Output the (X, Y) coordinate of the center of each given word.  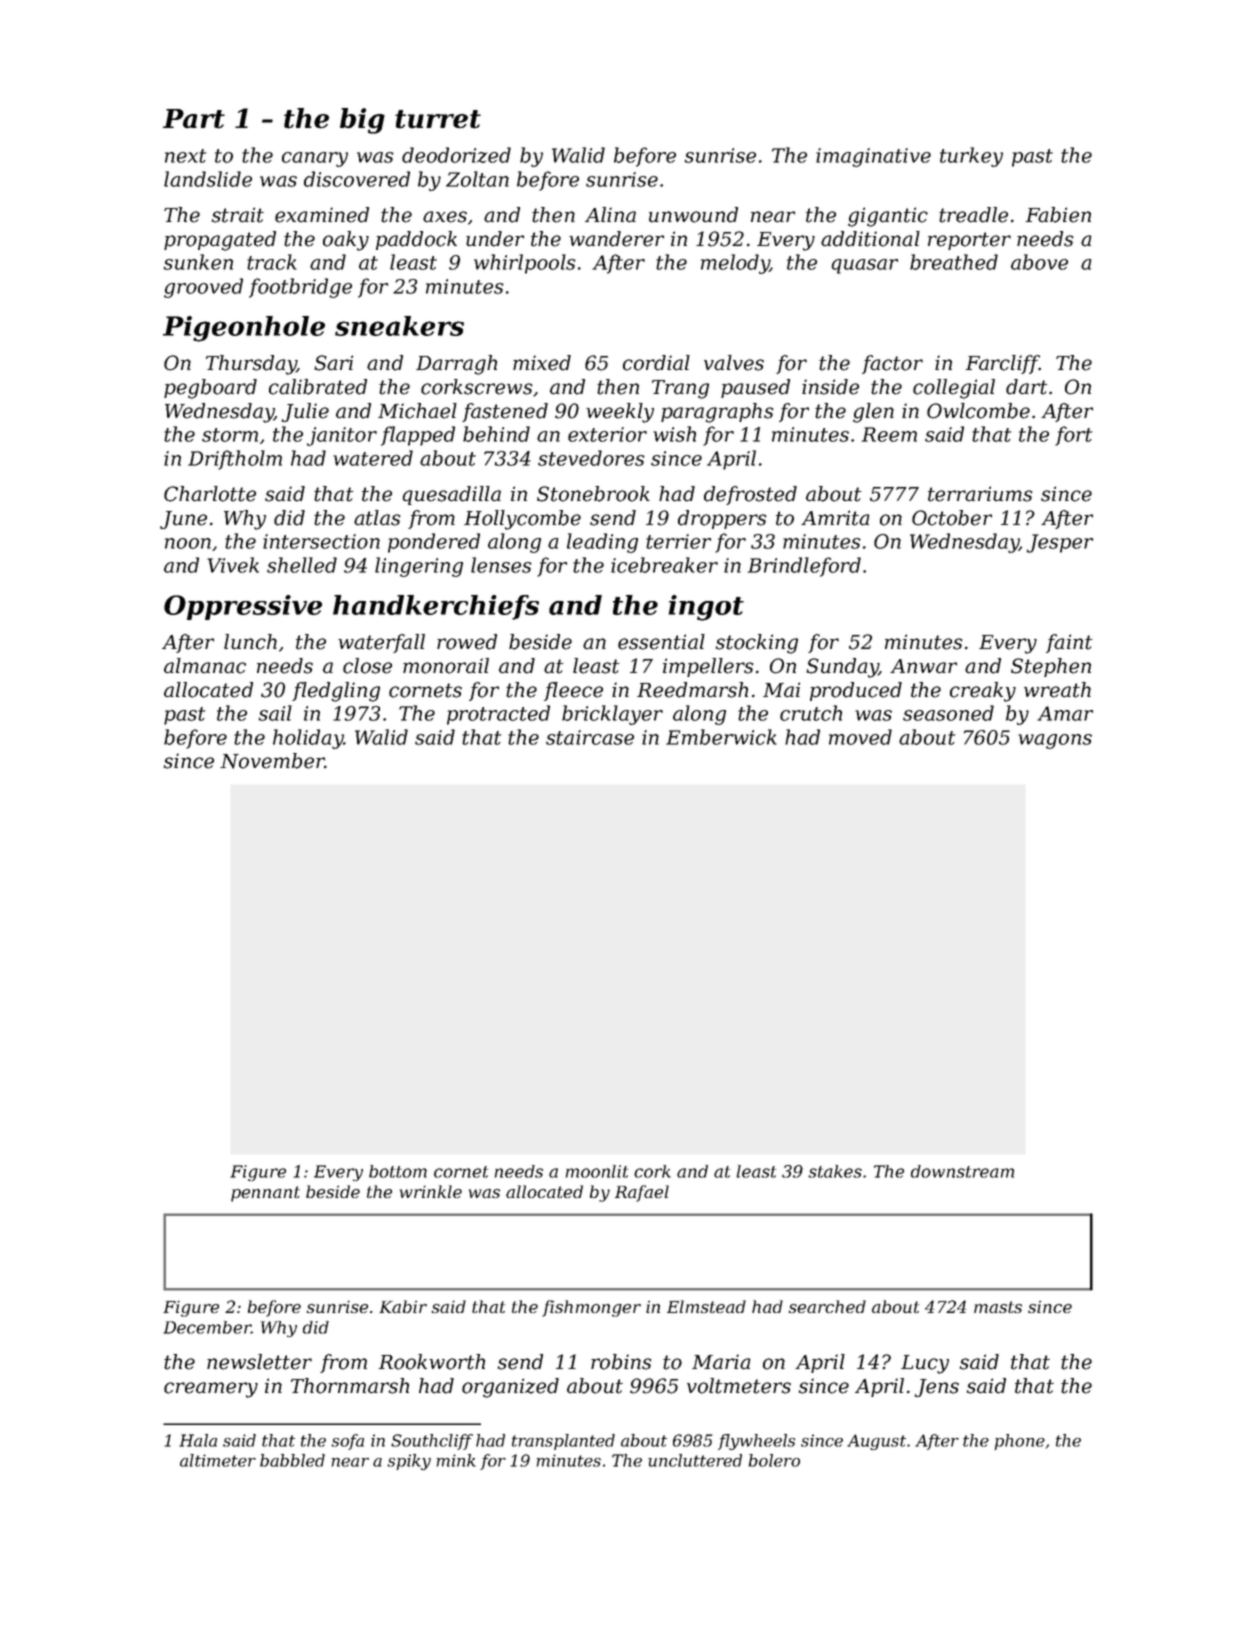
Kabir (403, 1306)
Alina (610, 215)
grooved (203, 288)
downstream (962, 1171)
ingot (706, 608)
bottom (398, 1171)
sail (275, 713)
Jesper (1060, 543)
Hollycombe (522, 520)
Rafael (642, 1193)
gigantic (888, 217)
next (185, 156)
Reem (889, 434)
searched (827, 1306)
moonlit (597, 1171)
